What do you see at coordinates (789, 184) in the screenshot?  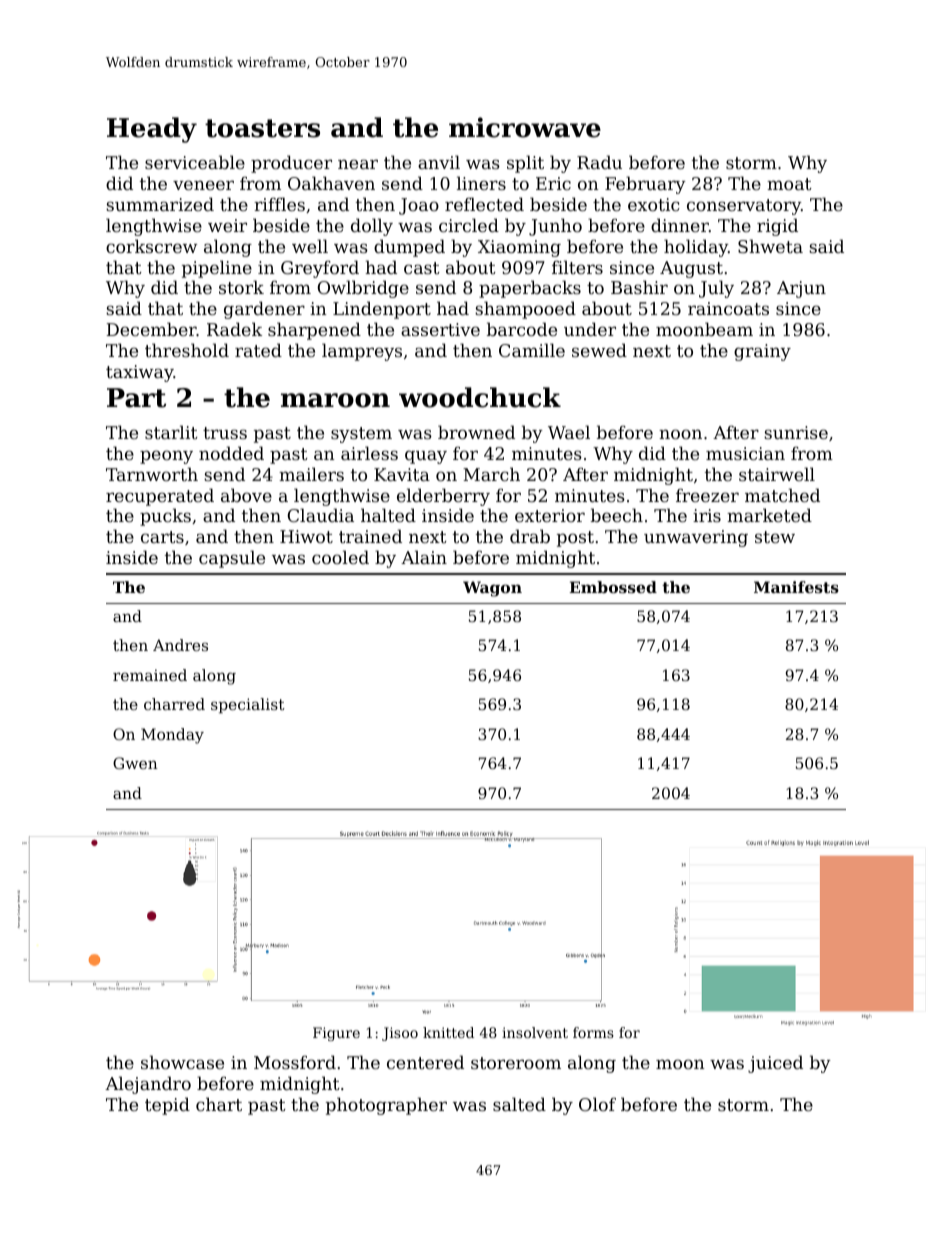 I see `moat` at bounding box center [789, 184].
